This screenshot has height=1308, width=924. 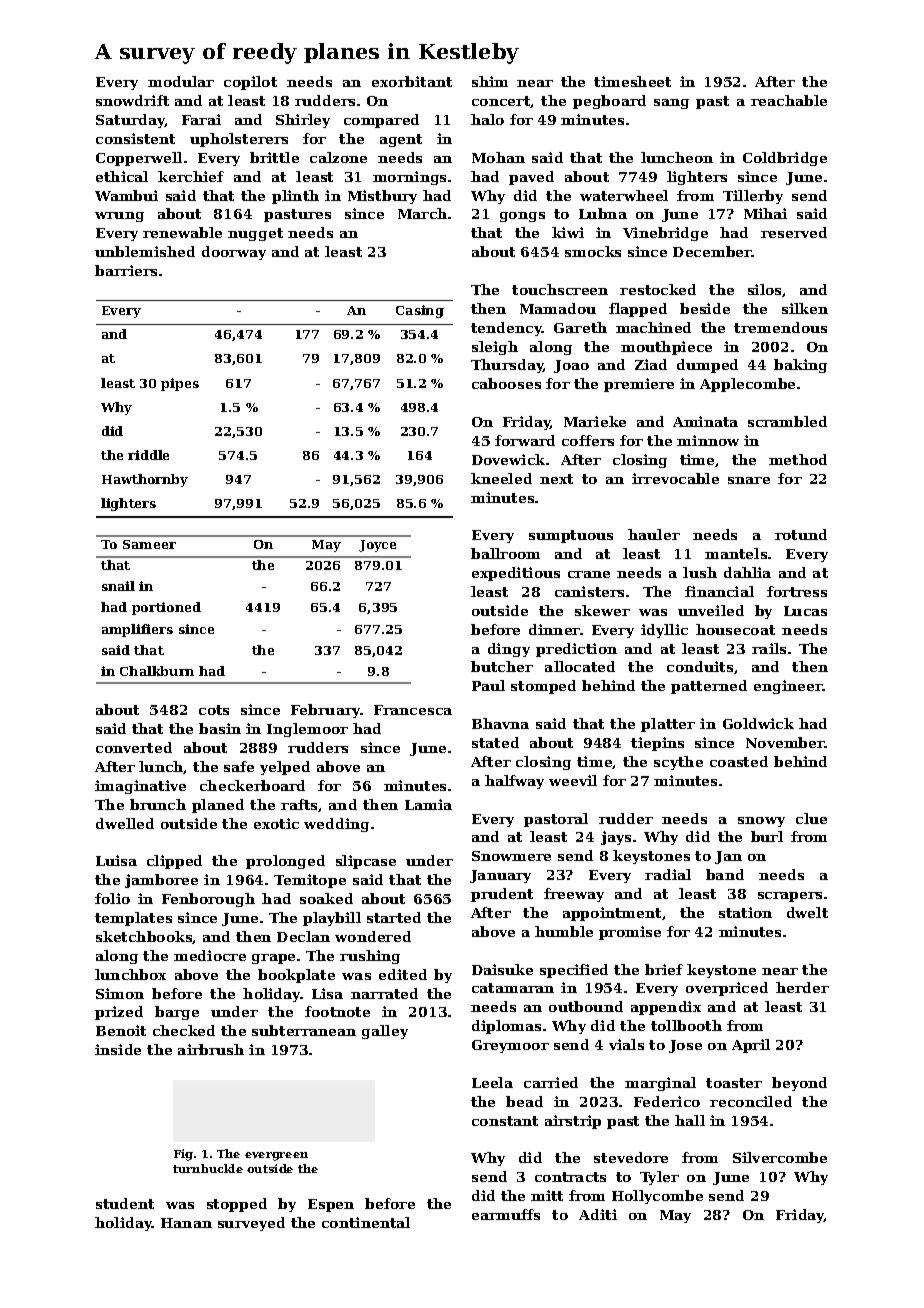 What do you see at coordinates (785, 159) in the screenshot?
I see `Coldbridge` at bounding box center [785, 159].
